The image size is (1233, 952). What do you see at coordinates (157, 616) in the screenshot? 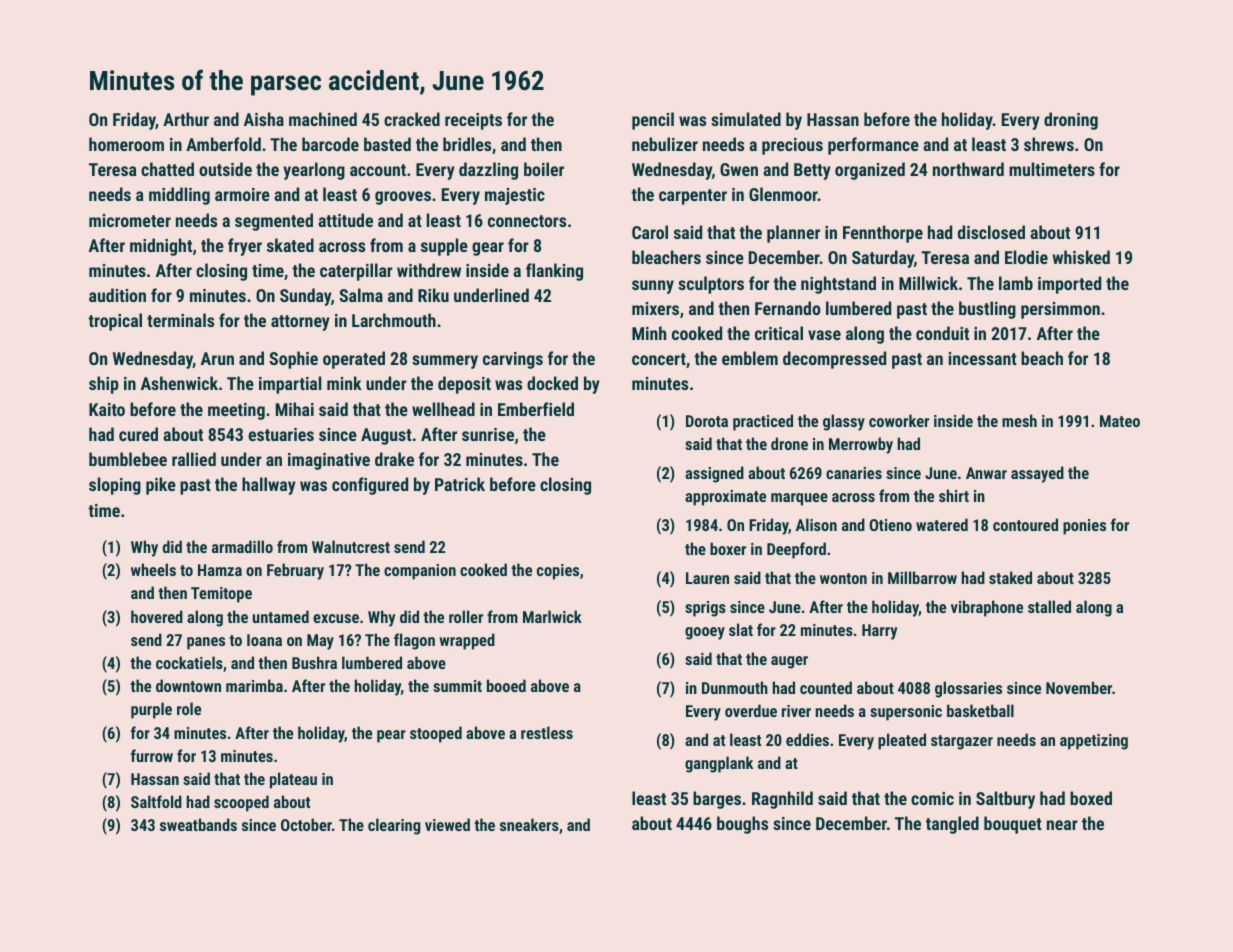
I see `hovered` at bounding box center [157, 616].
